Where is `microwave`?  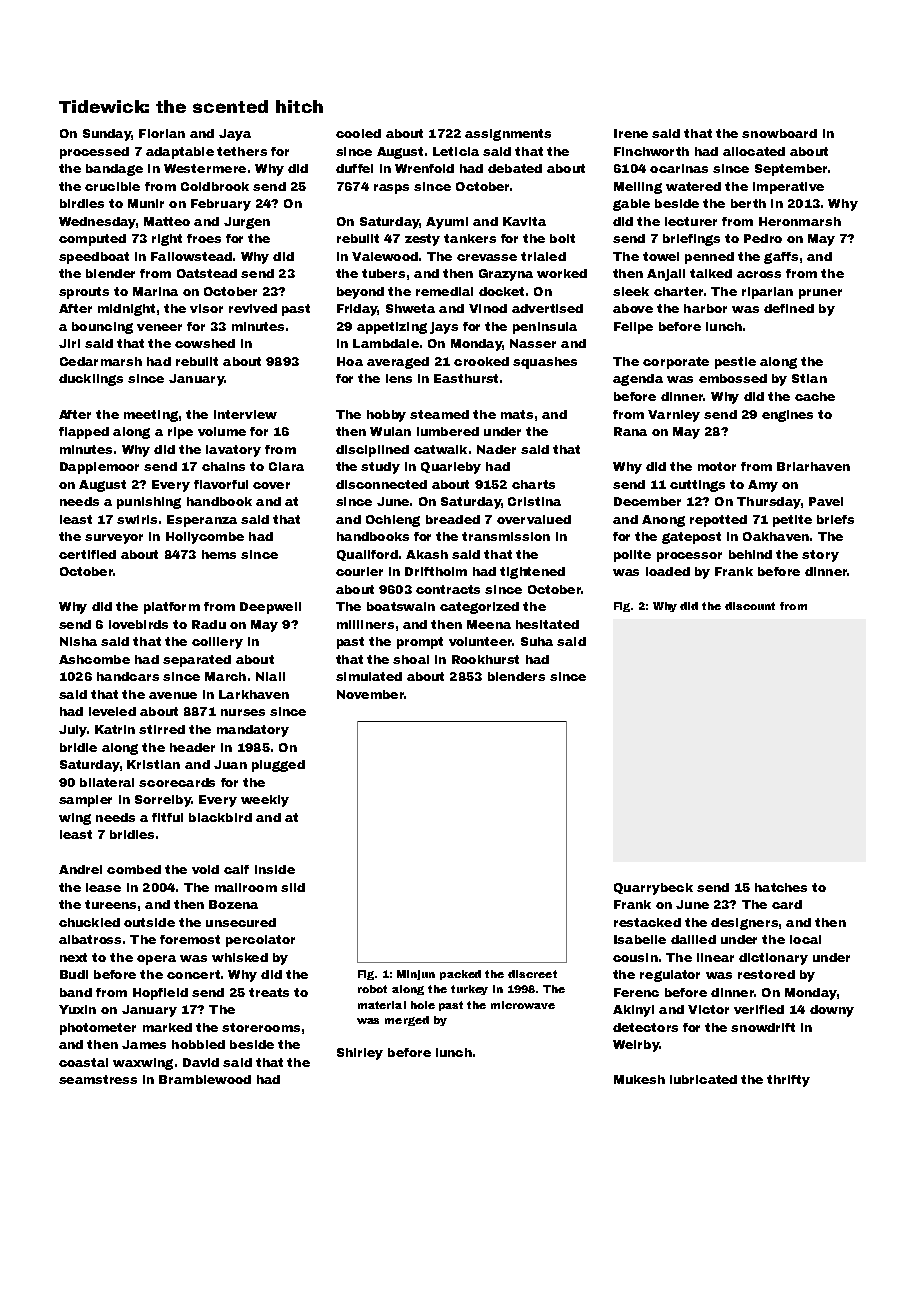
microwave is located at coordinates (523, 1005).
